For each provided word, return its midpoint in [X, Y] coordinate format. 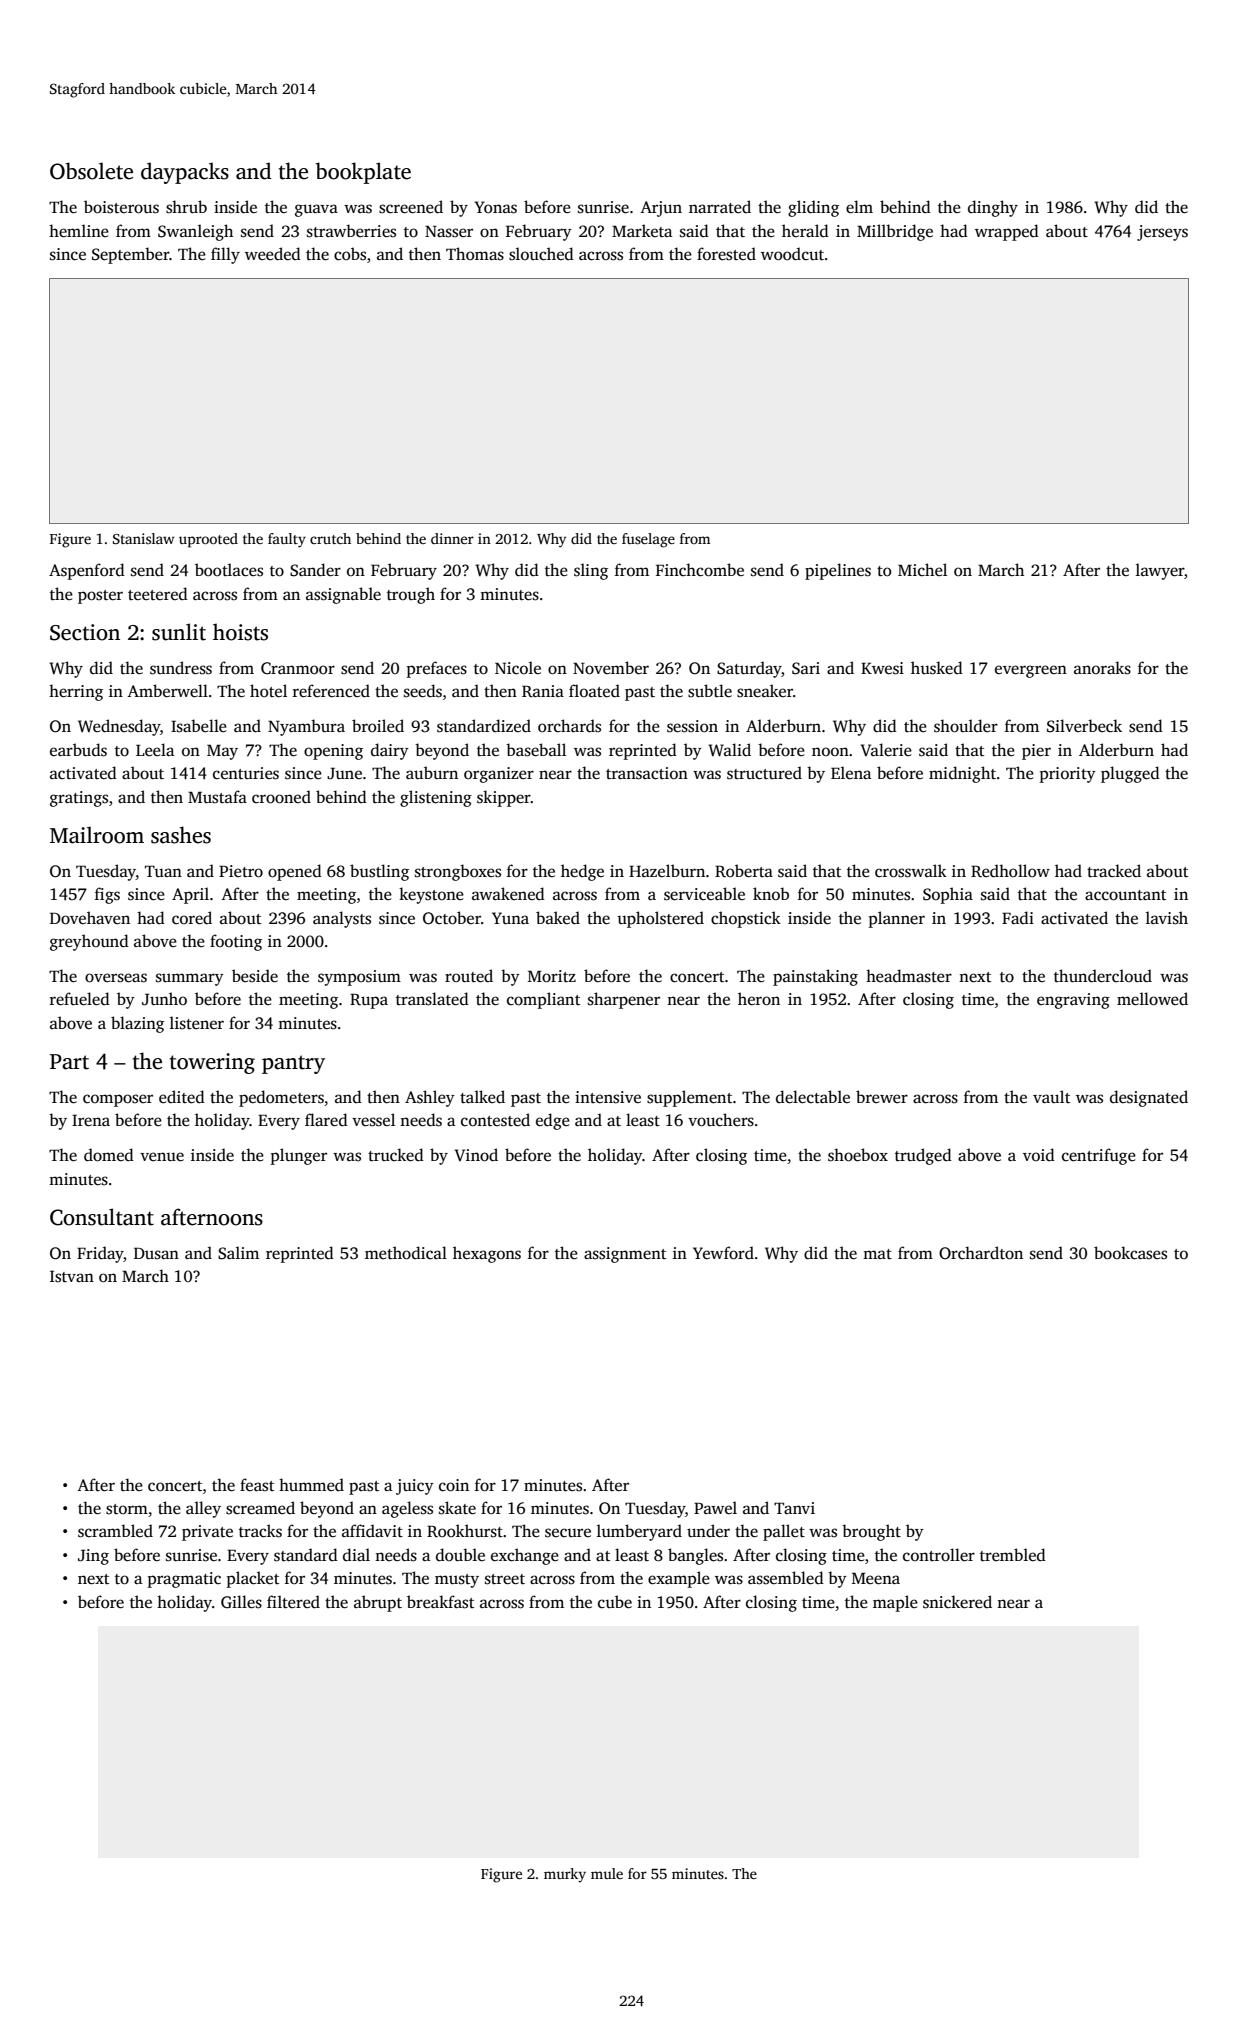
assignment [625, 1255]
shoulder [966, 726]
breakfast [440, 1602]
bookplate [363, 173]
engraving [1073, 1001]
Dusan [156, 1253]
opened [295, 872]
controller [939, 1555]
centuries [246, 773]
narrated [720, 206]
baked [558, 918]
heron [759, 999]
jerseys [1162, 233]
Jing [93, 1557]
